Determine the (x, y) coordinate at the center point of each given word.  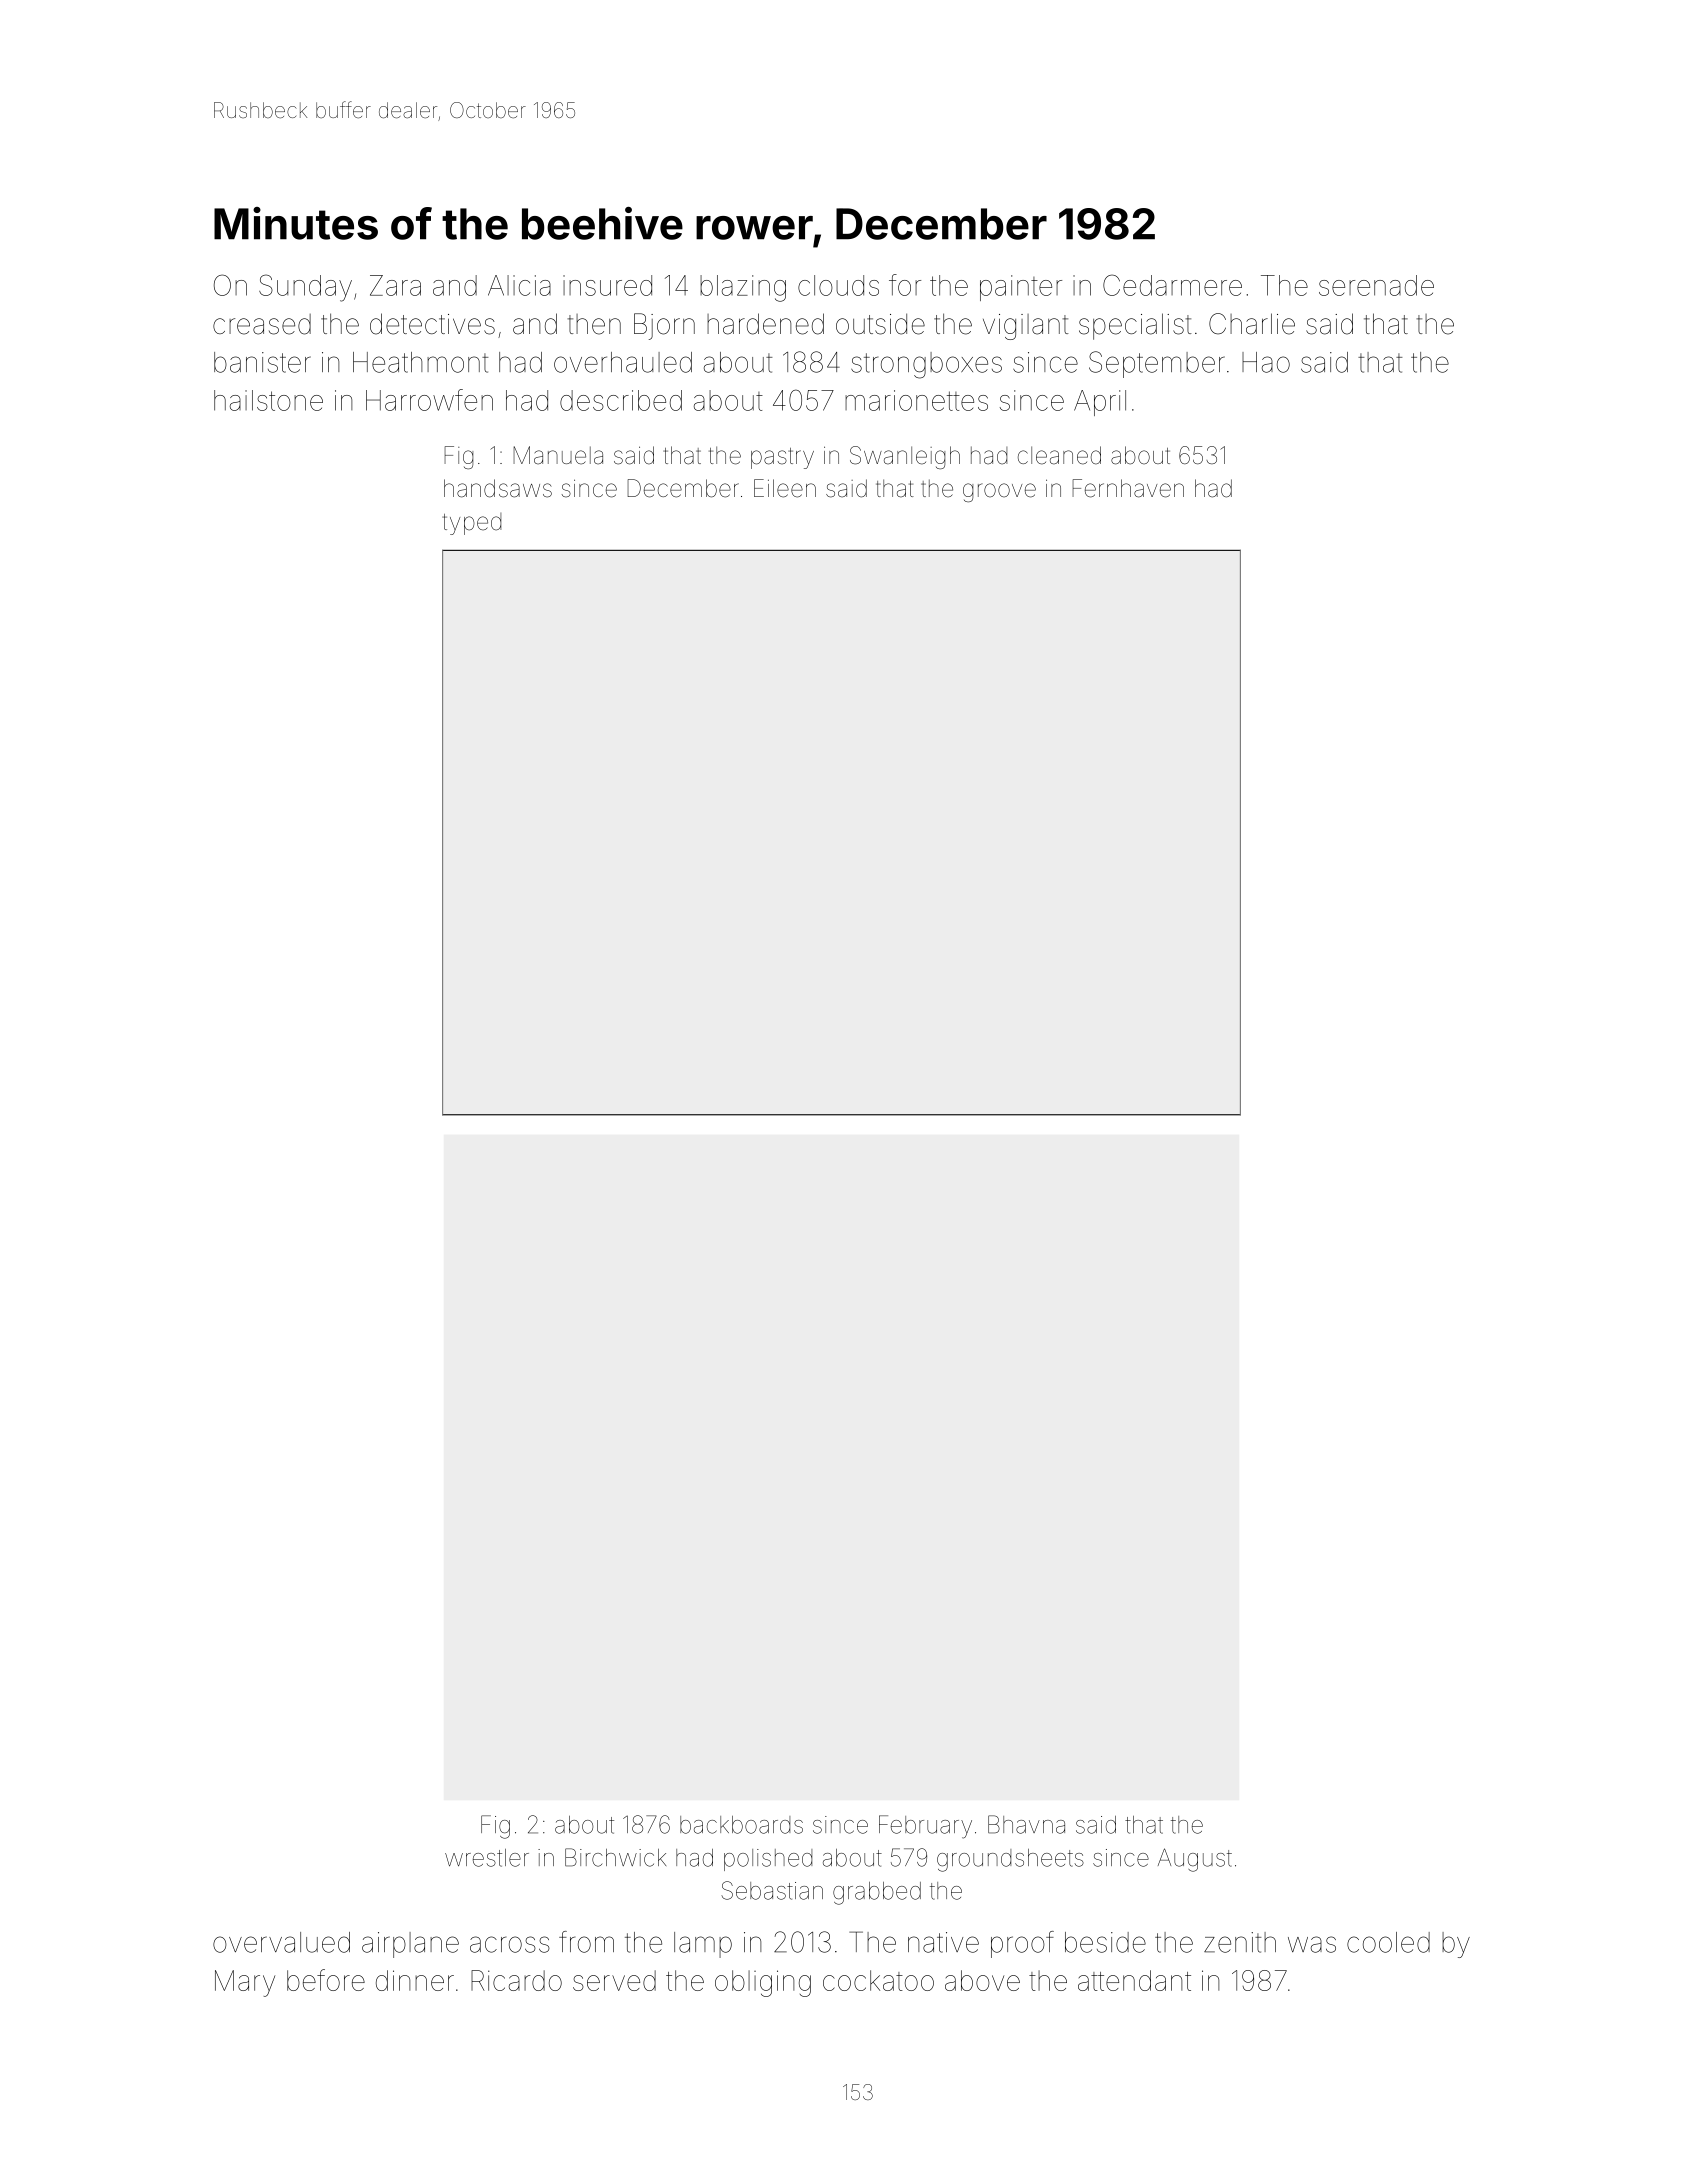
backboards (741, 1825)
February (925, 1827)
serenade (1376, 285)
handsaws (498, 488)
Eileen (785, 488)
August (1195, 1860)
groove (999, 492)
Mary (245, 1983)
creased (262, 324)
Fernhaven (1128, 488)
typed (471, 524)
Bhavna (1026, 1824)
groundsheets (1010, 1860)
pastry (782, 458)
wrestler (487, 1858)
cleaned (1059, 455)
